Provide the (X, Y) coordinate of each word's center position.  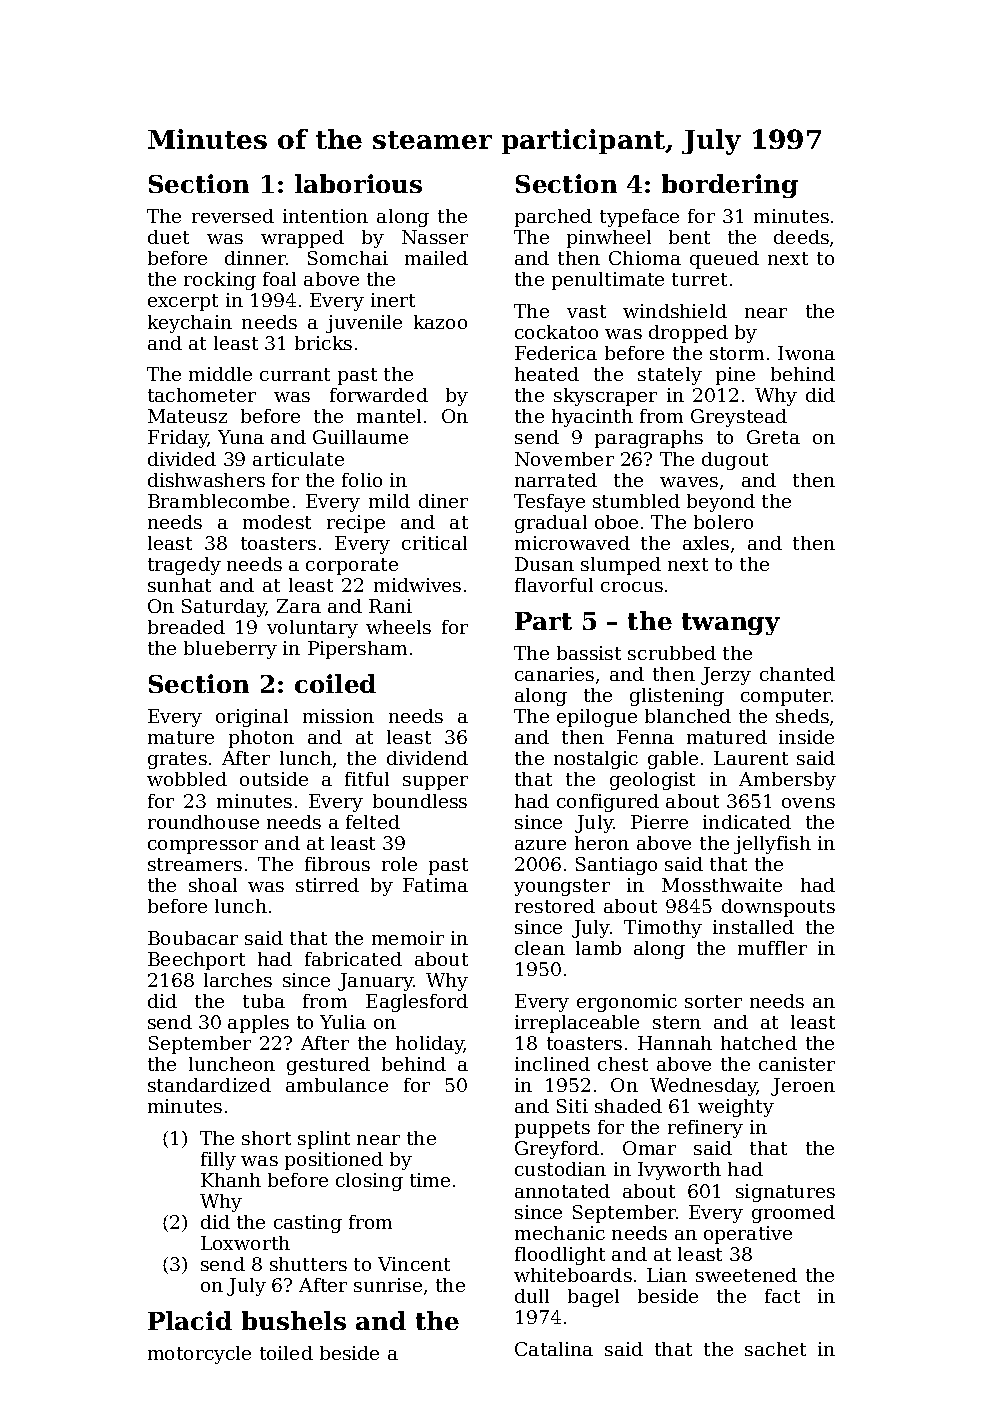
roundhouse (203, 822)
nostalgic (596, 760)
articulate (298, 459)
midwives (417, 585)
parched (553, 218)
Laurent (751, 758)
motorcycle (199, 1355)
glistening (677, 697)
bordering (730, 186)
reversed (233, 216)
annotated (562, 1191)
